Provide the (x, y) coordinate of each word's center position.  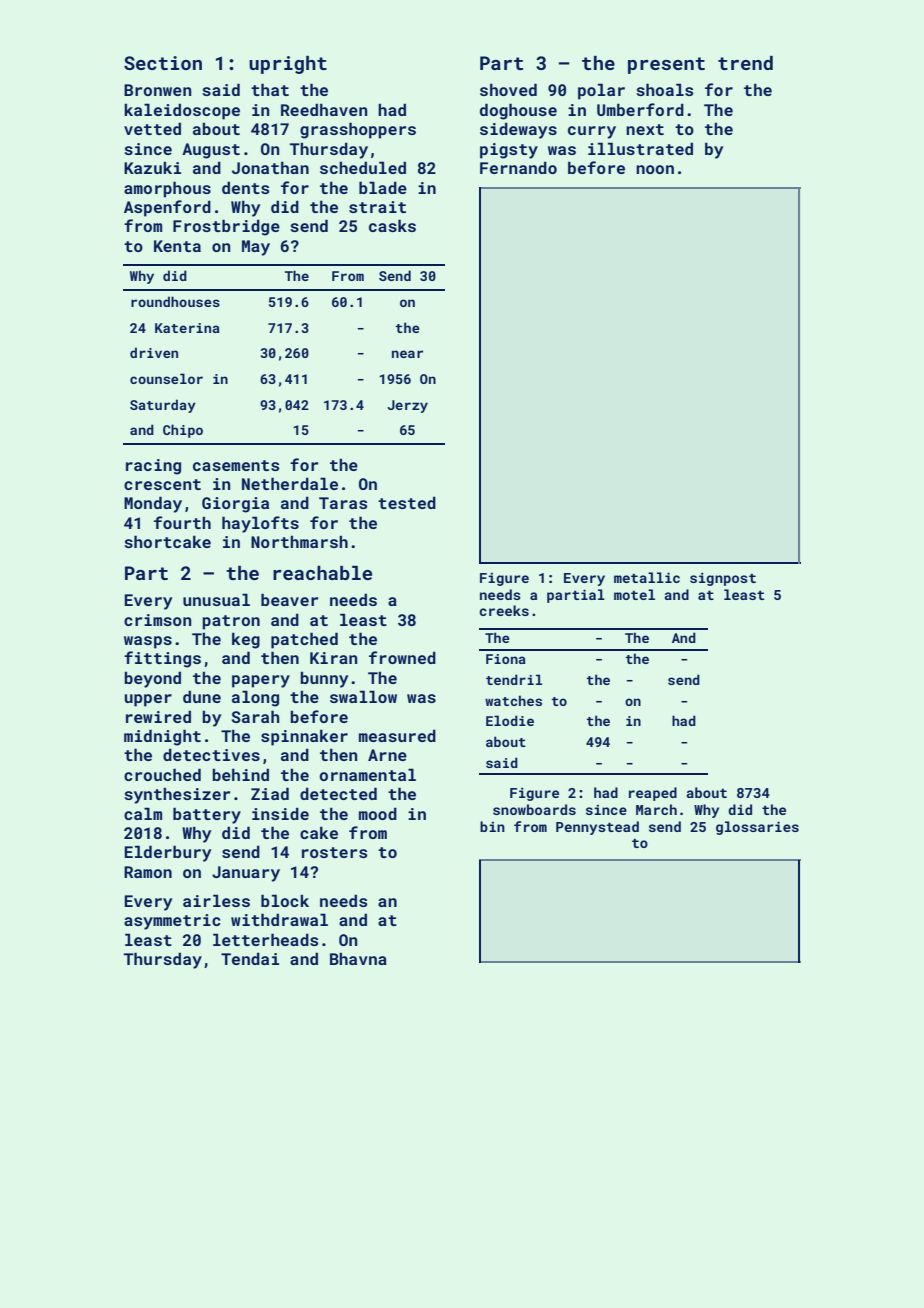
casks (392, 225)
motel (634, 594)
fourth (182, 522)
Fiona (506, 659)
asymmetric (172, 922)
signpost (723, 579)
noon (655, 169)
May (256, 248)
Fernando (518, 167)
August (211, 151)
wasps (148, 642)
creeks (504, 610)
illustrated (640, 148)
